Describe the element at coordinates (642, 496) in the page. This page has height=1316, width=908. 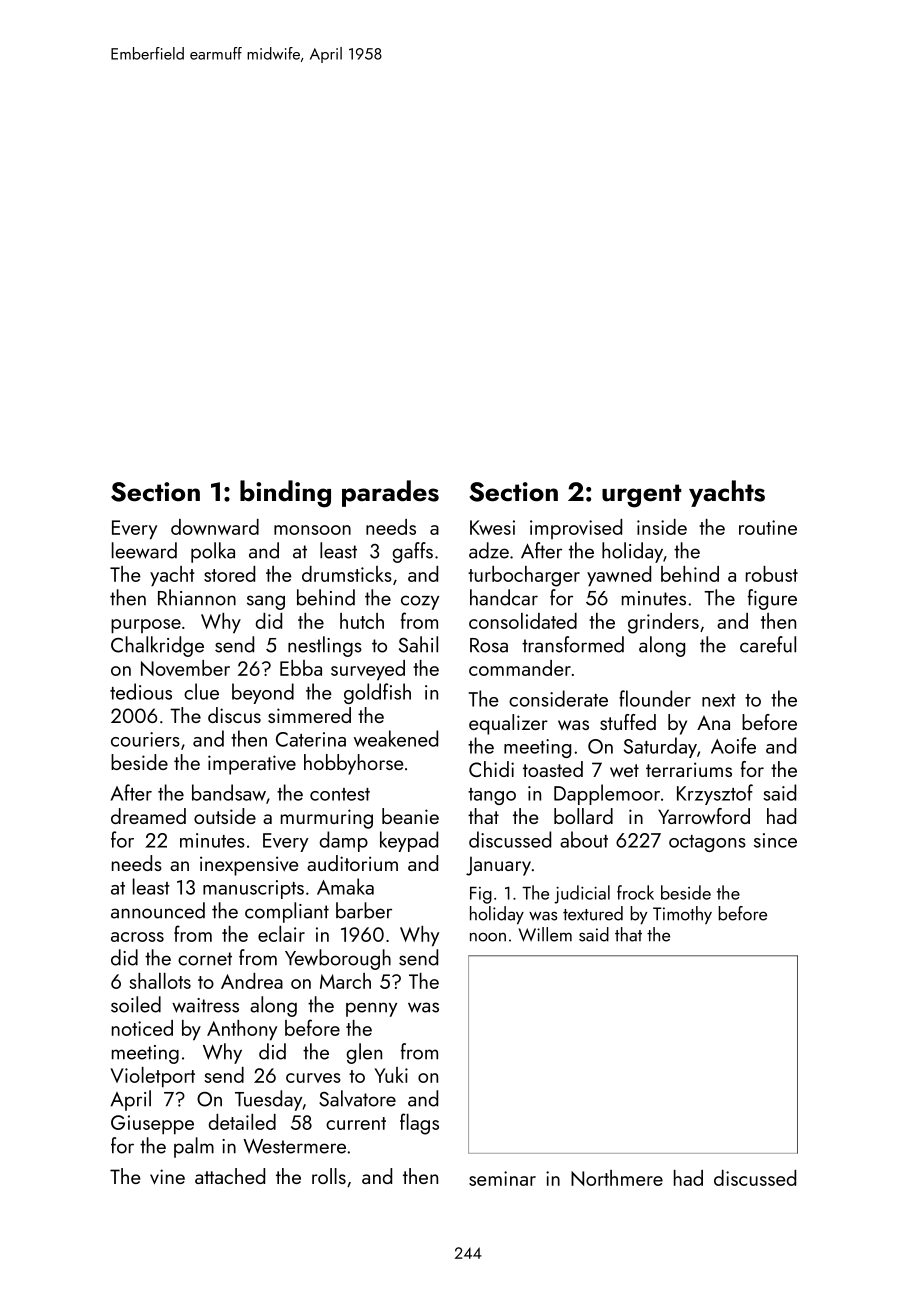
I see `urgent` at that location.
